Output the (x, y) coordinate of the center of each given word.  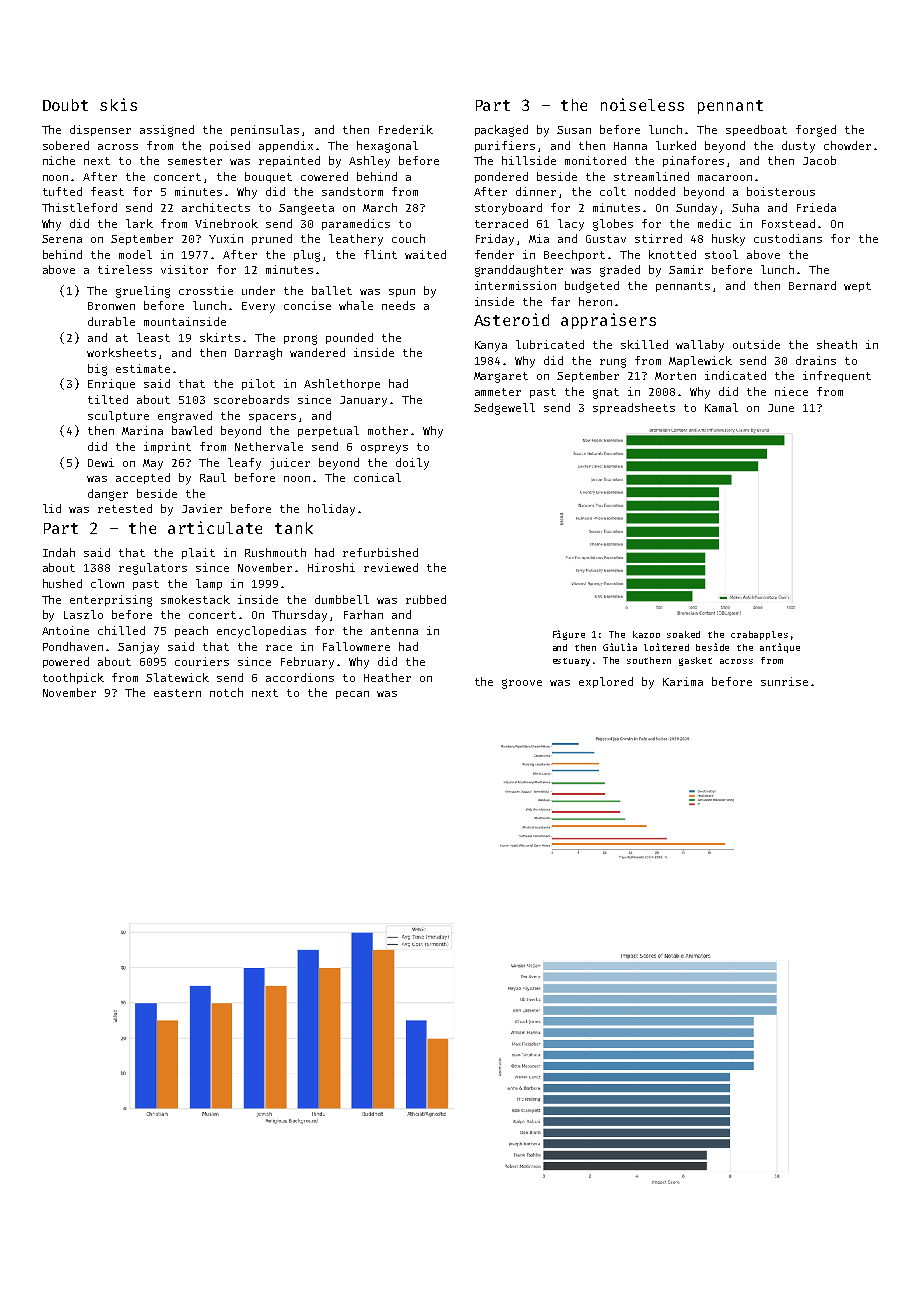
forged (816, 131)
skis (118, 104)
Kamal (721, 407)
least (153, 337)
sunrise (784, 681)
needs (398, 305)
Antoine (65, 630)
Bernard (812, 285)
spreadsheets (634, 408)
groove (522, 684)
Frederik (406, 129)
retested (125, 508)
